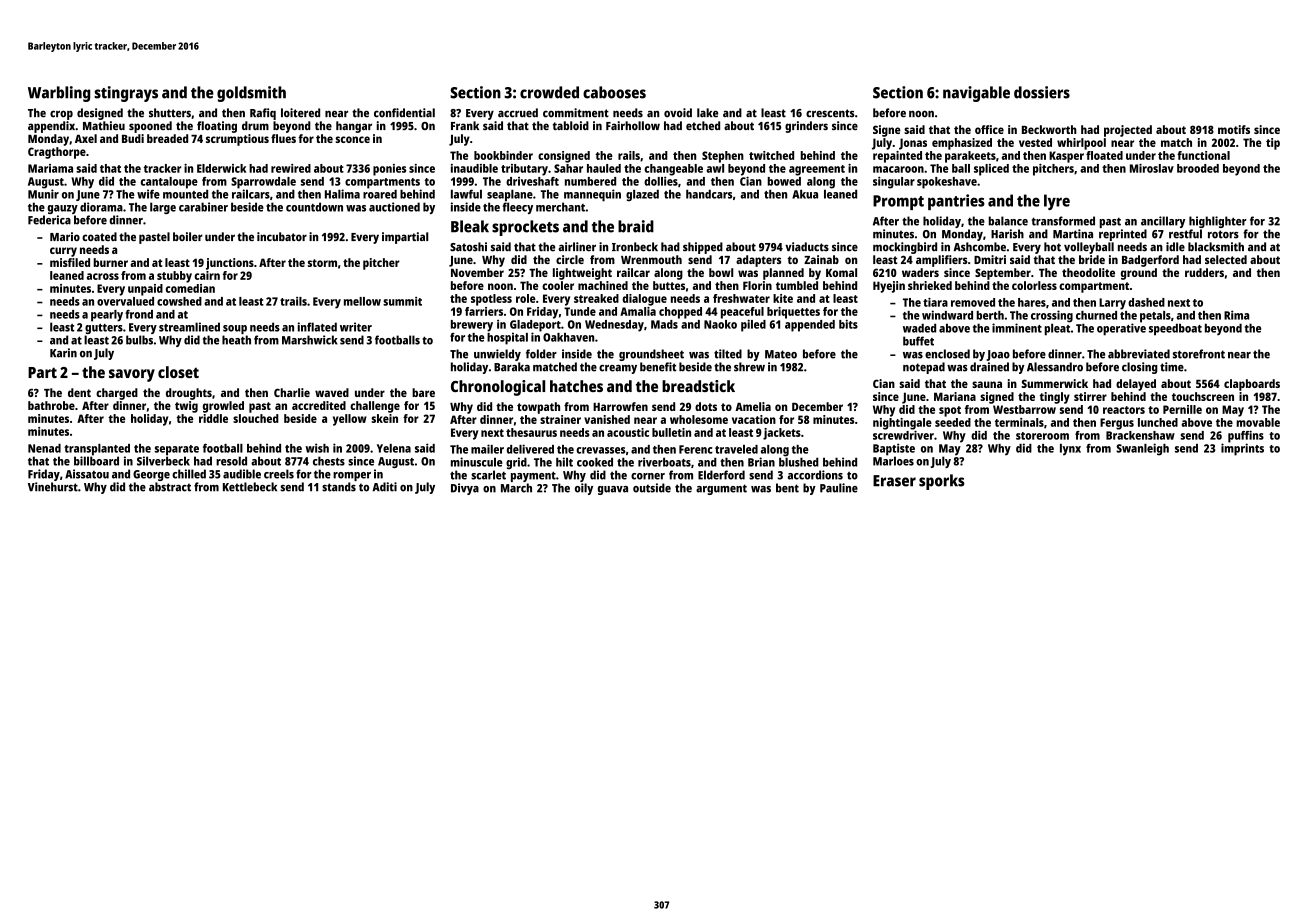 This page has height=924, width=1308. Describe the element at coordinates (1175, 329) in the page. I see `speedboat` at that location.
